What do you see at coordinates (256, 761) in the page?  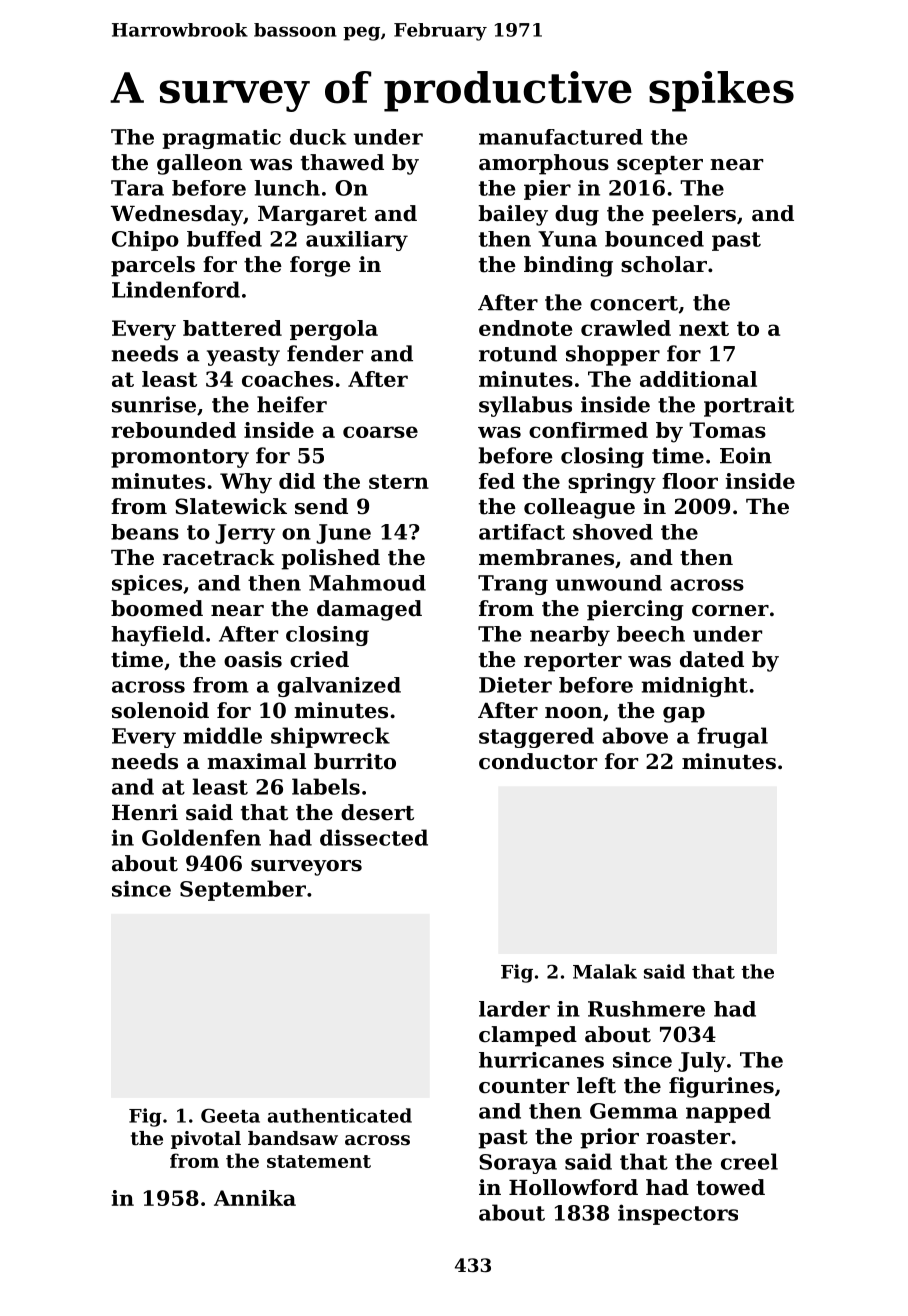 I see `maximal` at bounding box center [256, 761].
